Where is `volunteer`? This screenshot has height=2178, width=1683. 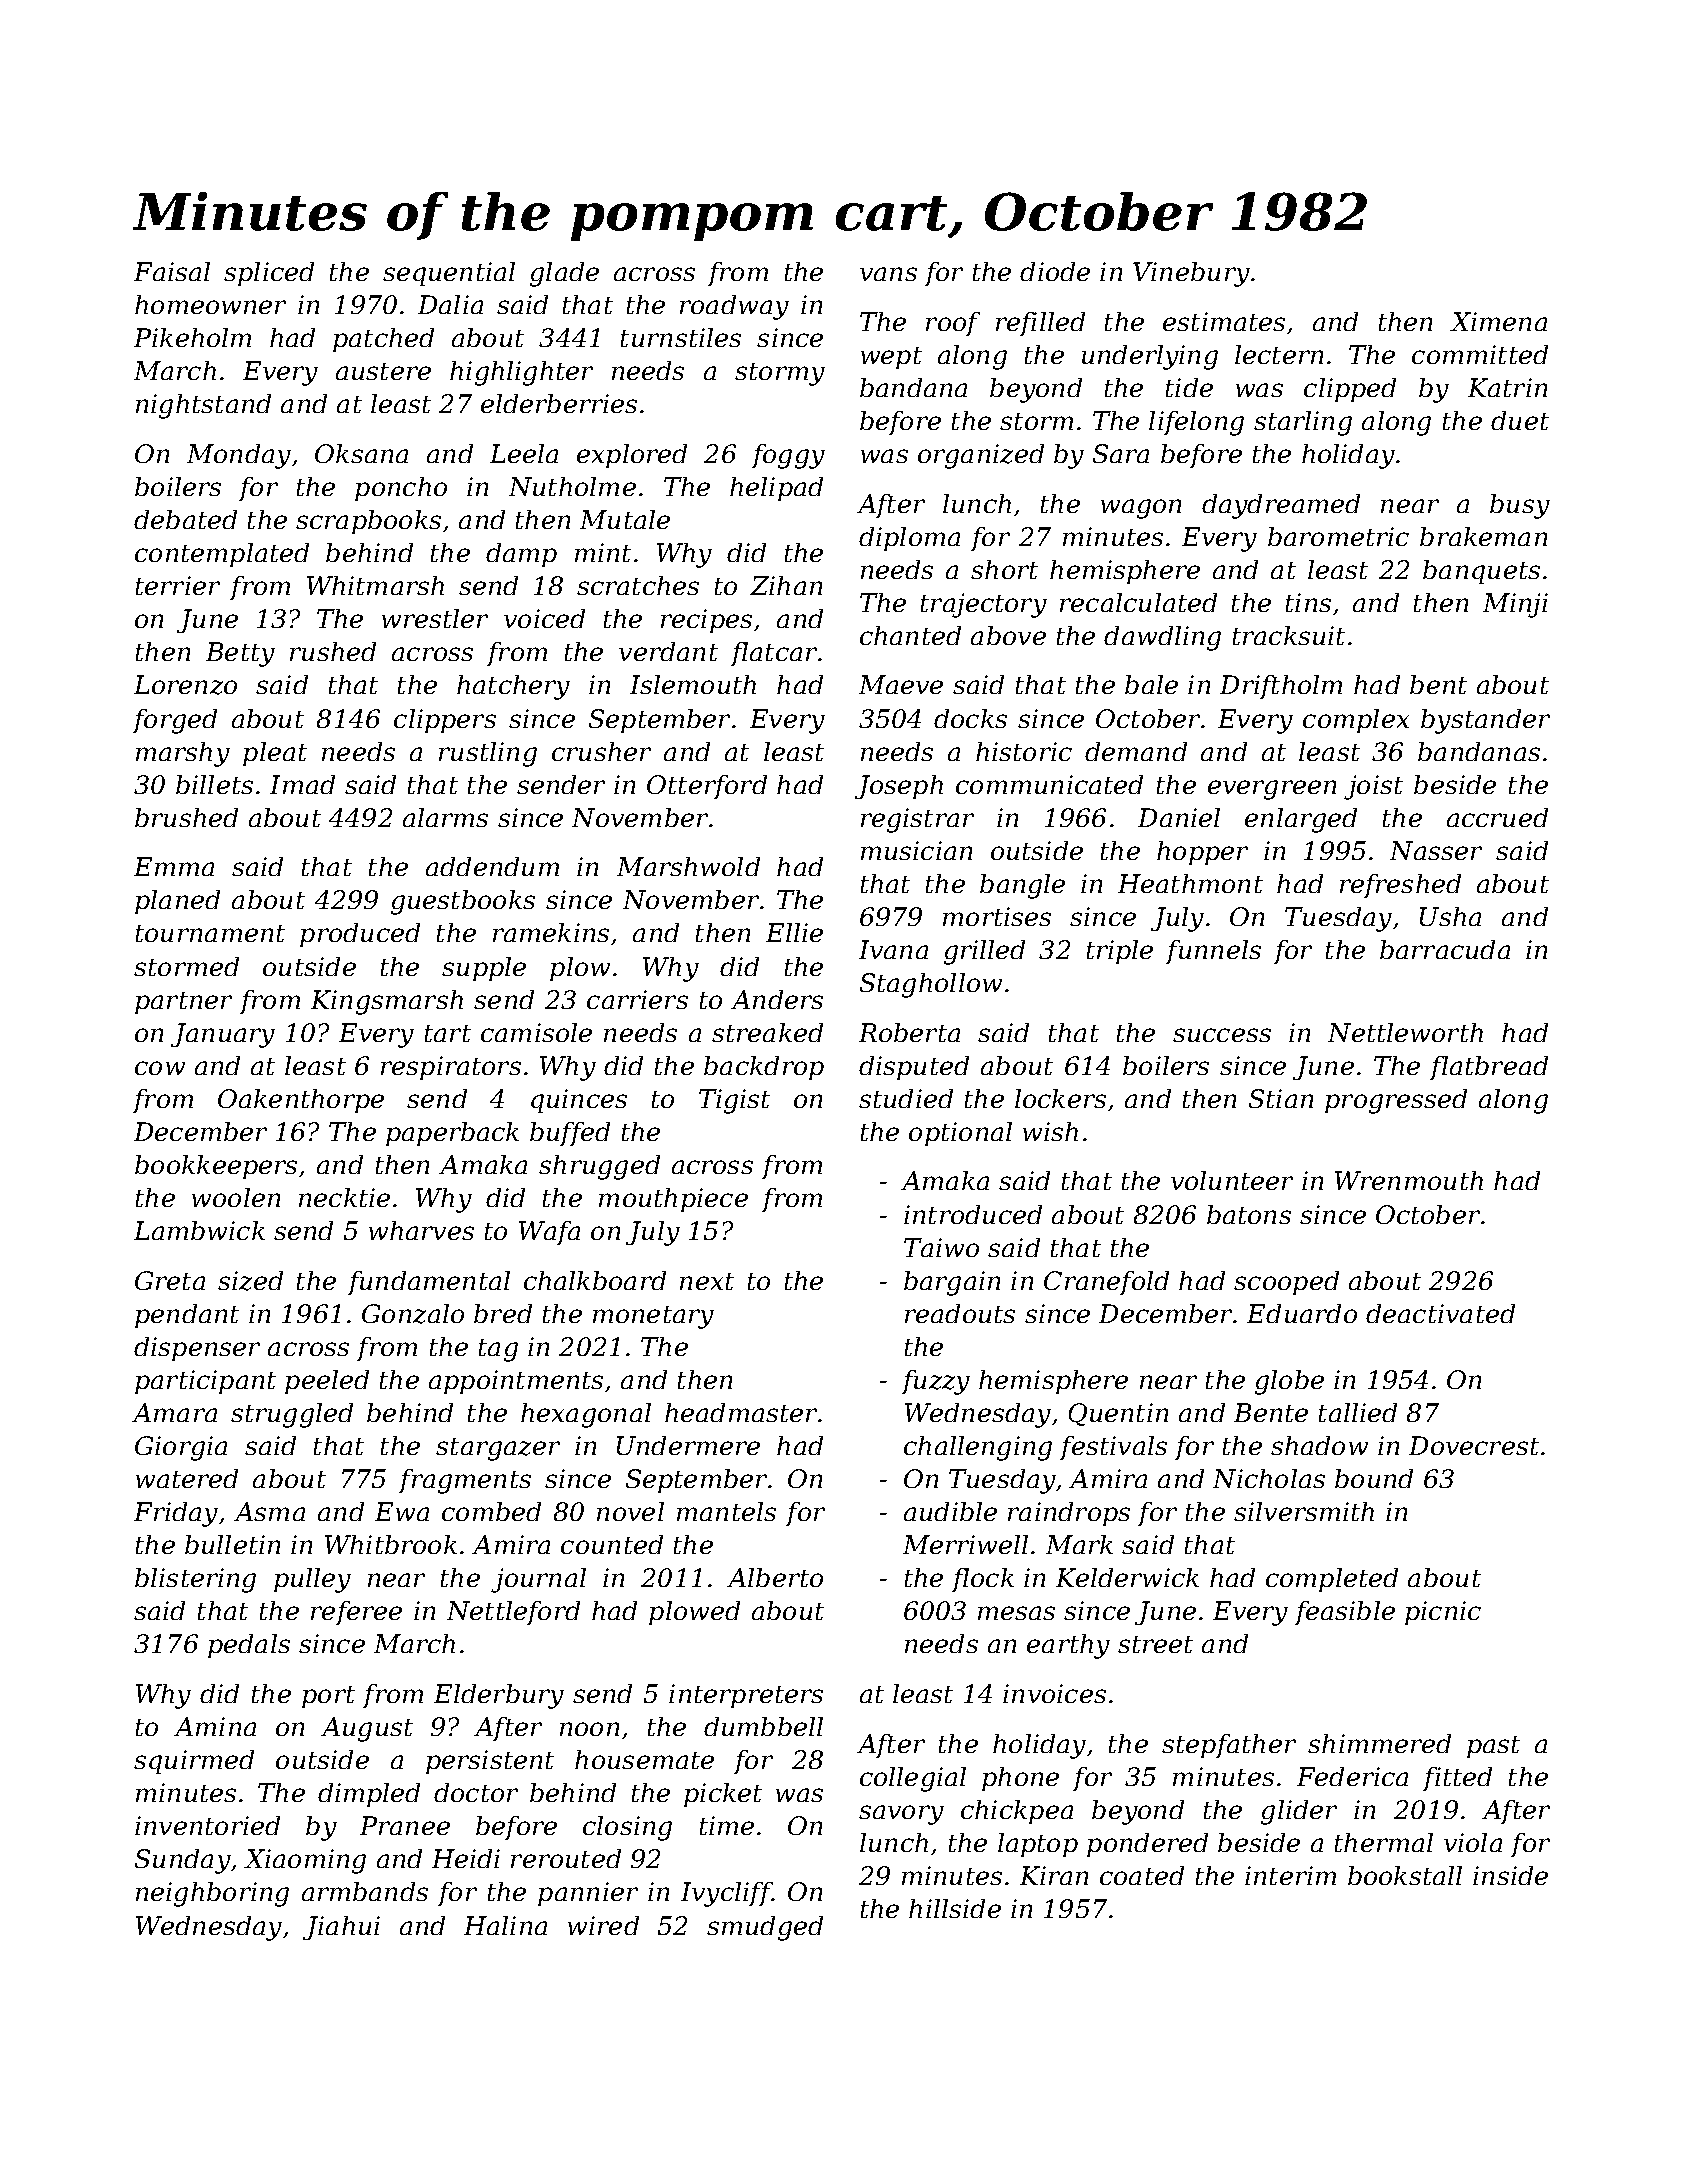
volunteer is located at coordinates (1232, 1180).
